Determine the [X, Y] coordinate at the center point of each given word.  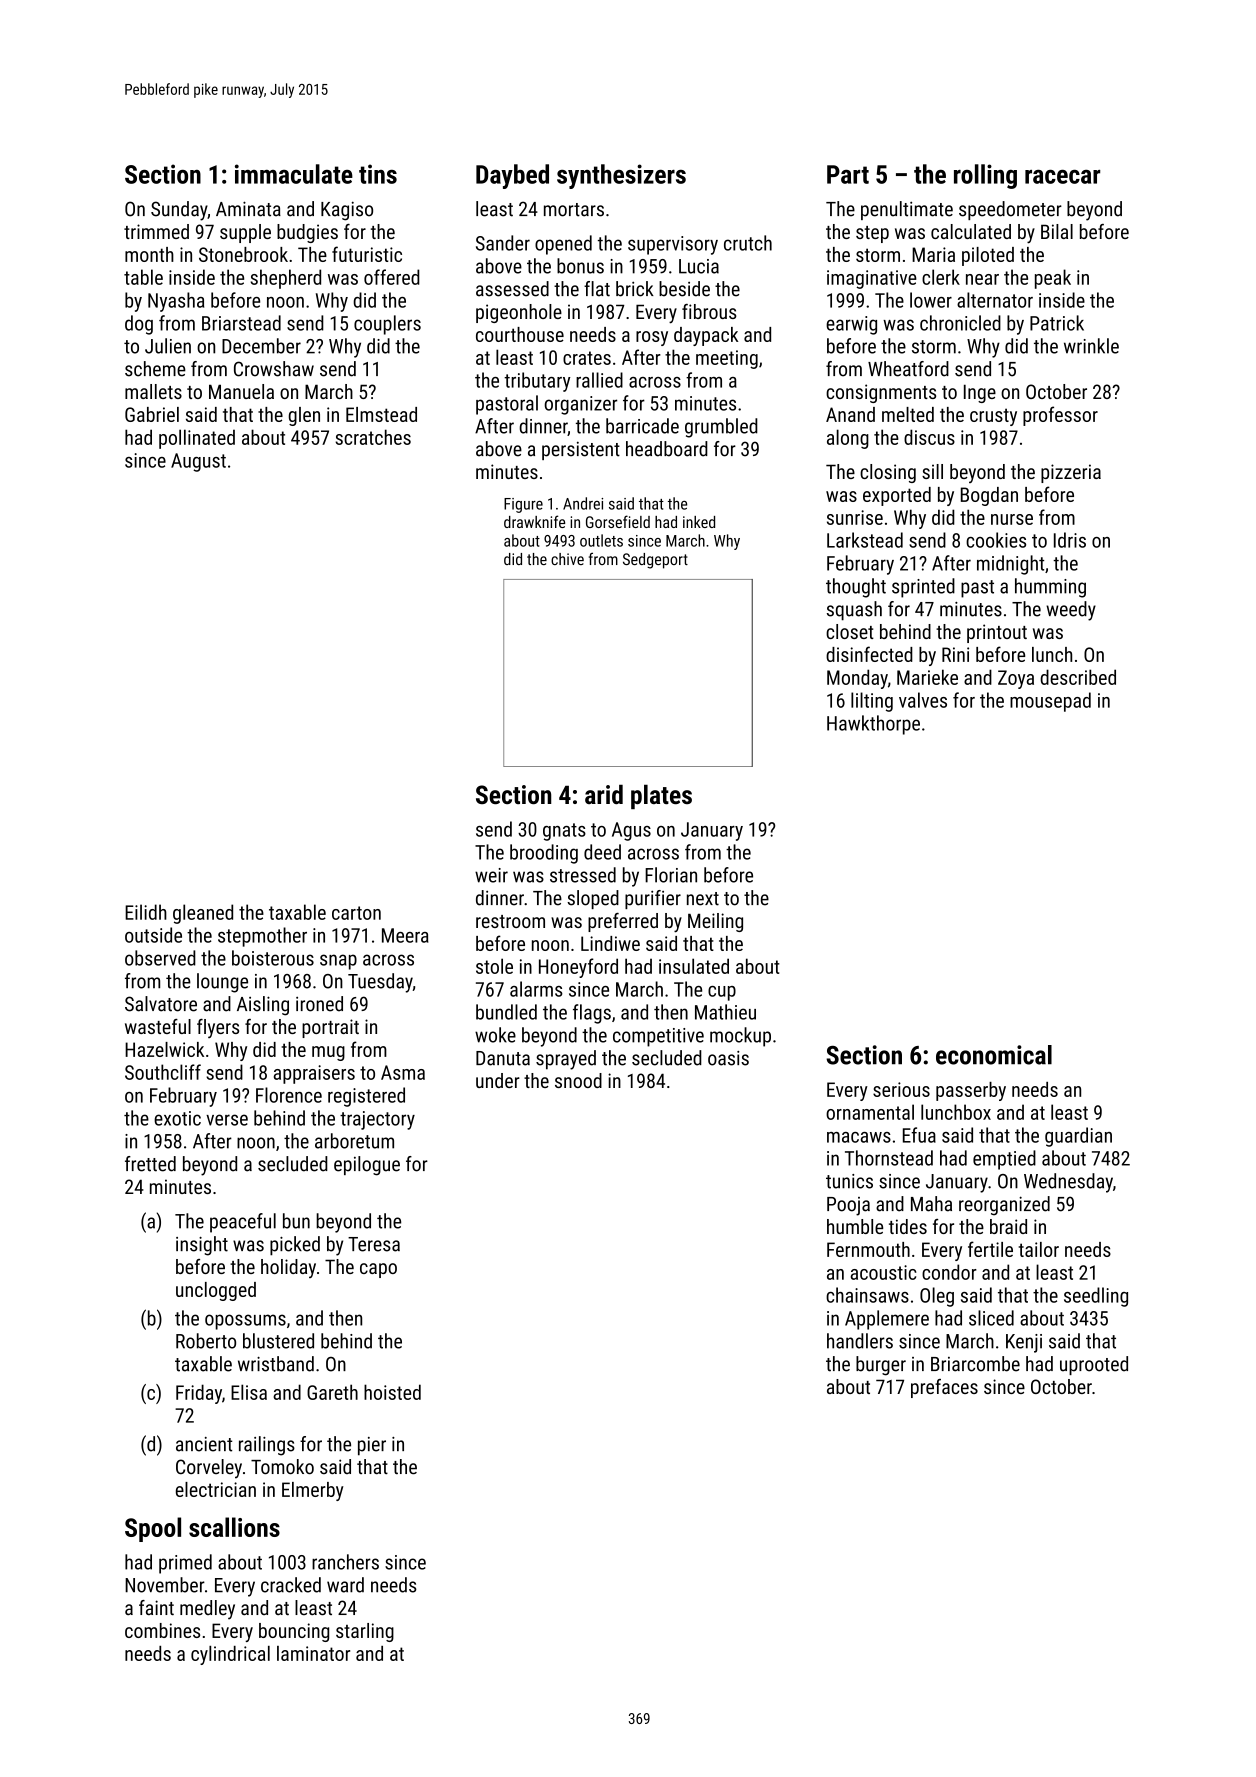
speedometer [1010, 210]
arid [604, 794]
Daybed [512, 176]
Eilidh [146, 912]
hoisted [392, 1392]
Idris [1070, 540]
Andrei [583, 503]
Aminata [248, 209]
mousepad [1050, 702]
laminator [313, 1653]
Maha [931, 1204]
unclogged [216, 1291]
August [198, 462]
